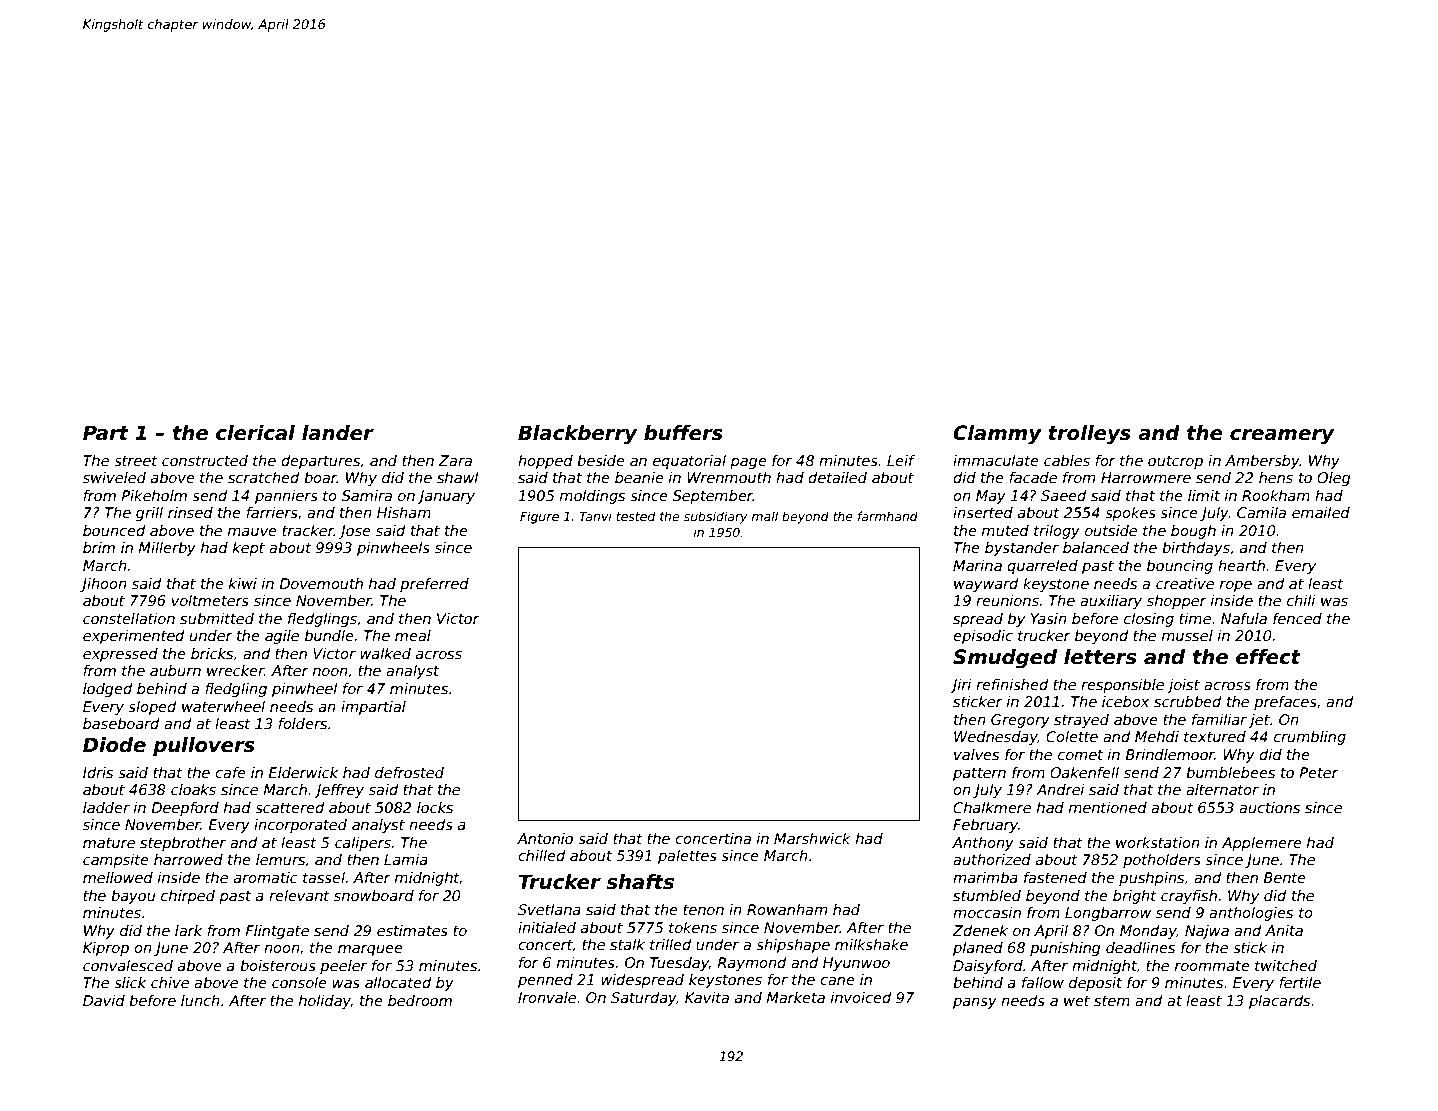  Describe the element at coordinates (983, 637) in the screenshot. I see `episodic` at that location.
